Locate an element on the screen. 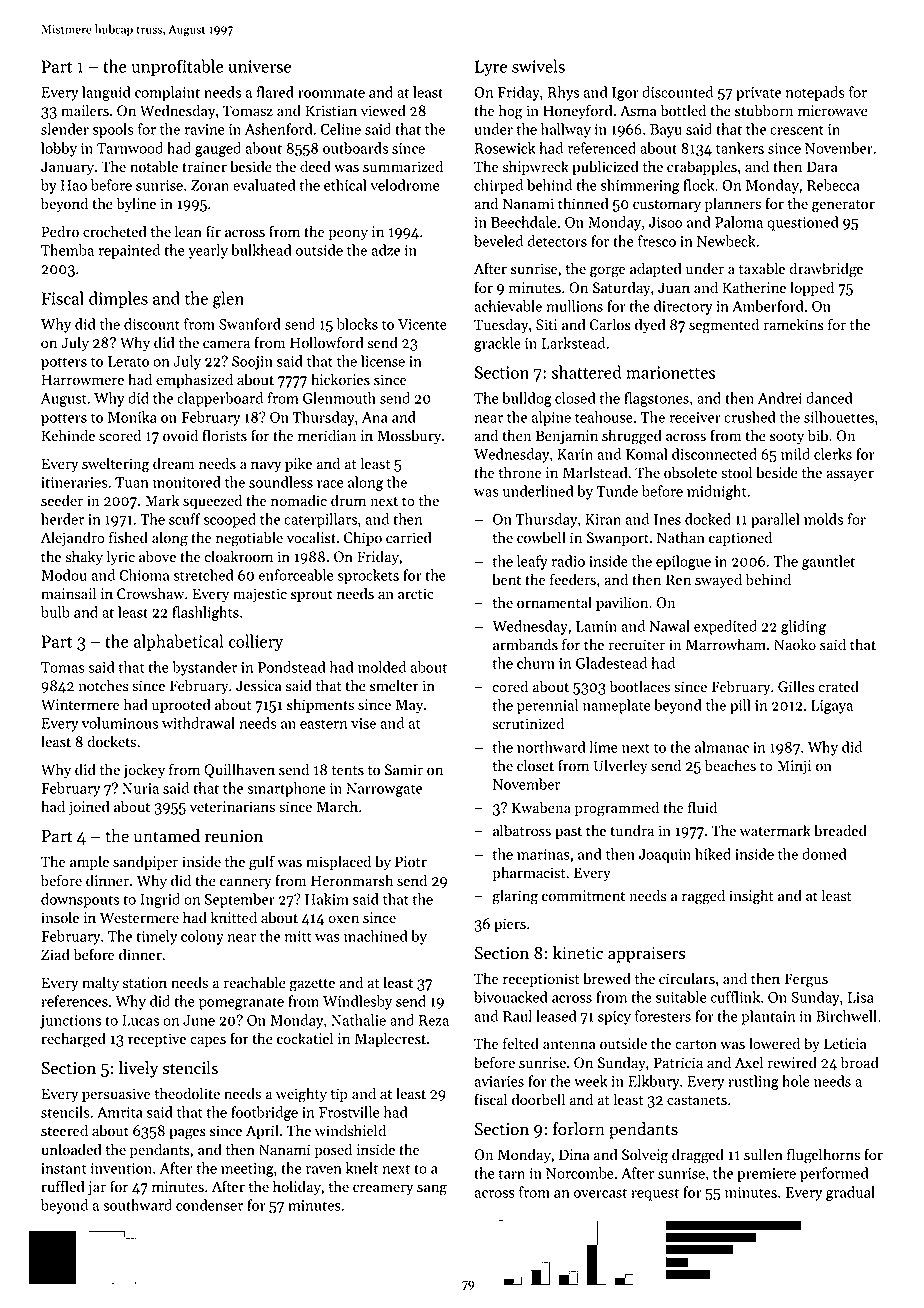  languid is located at coordinates (106, 93).
